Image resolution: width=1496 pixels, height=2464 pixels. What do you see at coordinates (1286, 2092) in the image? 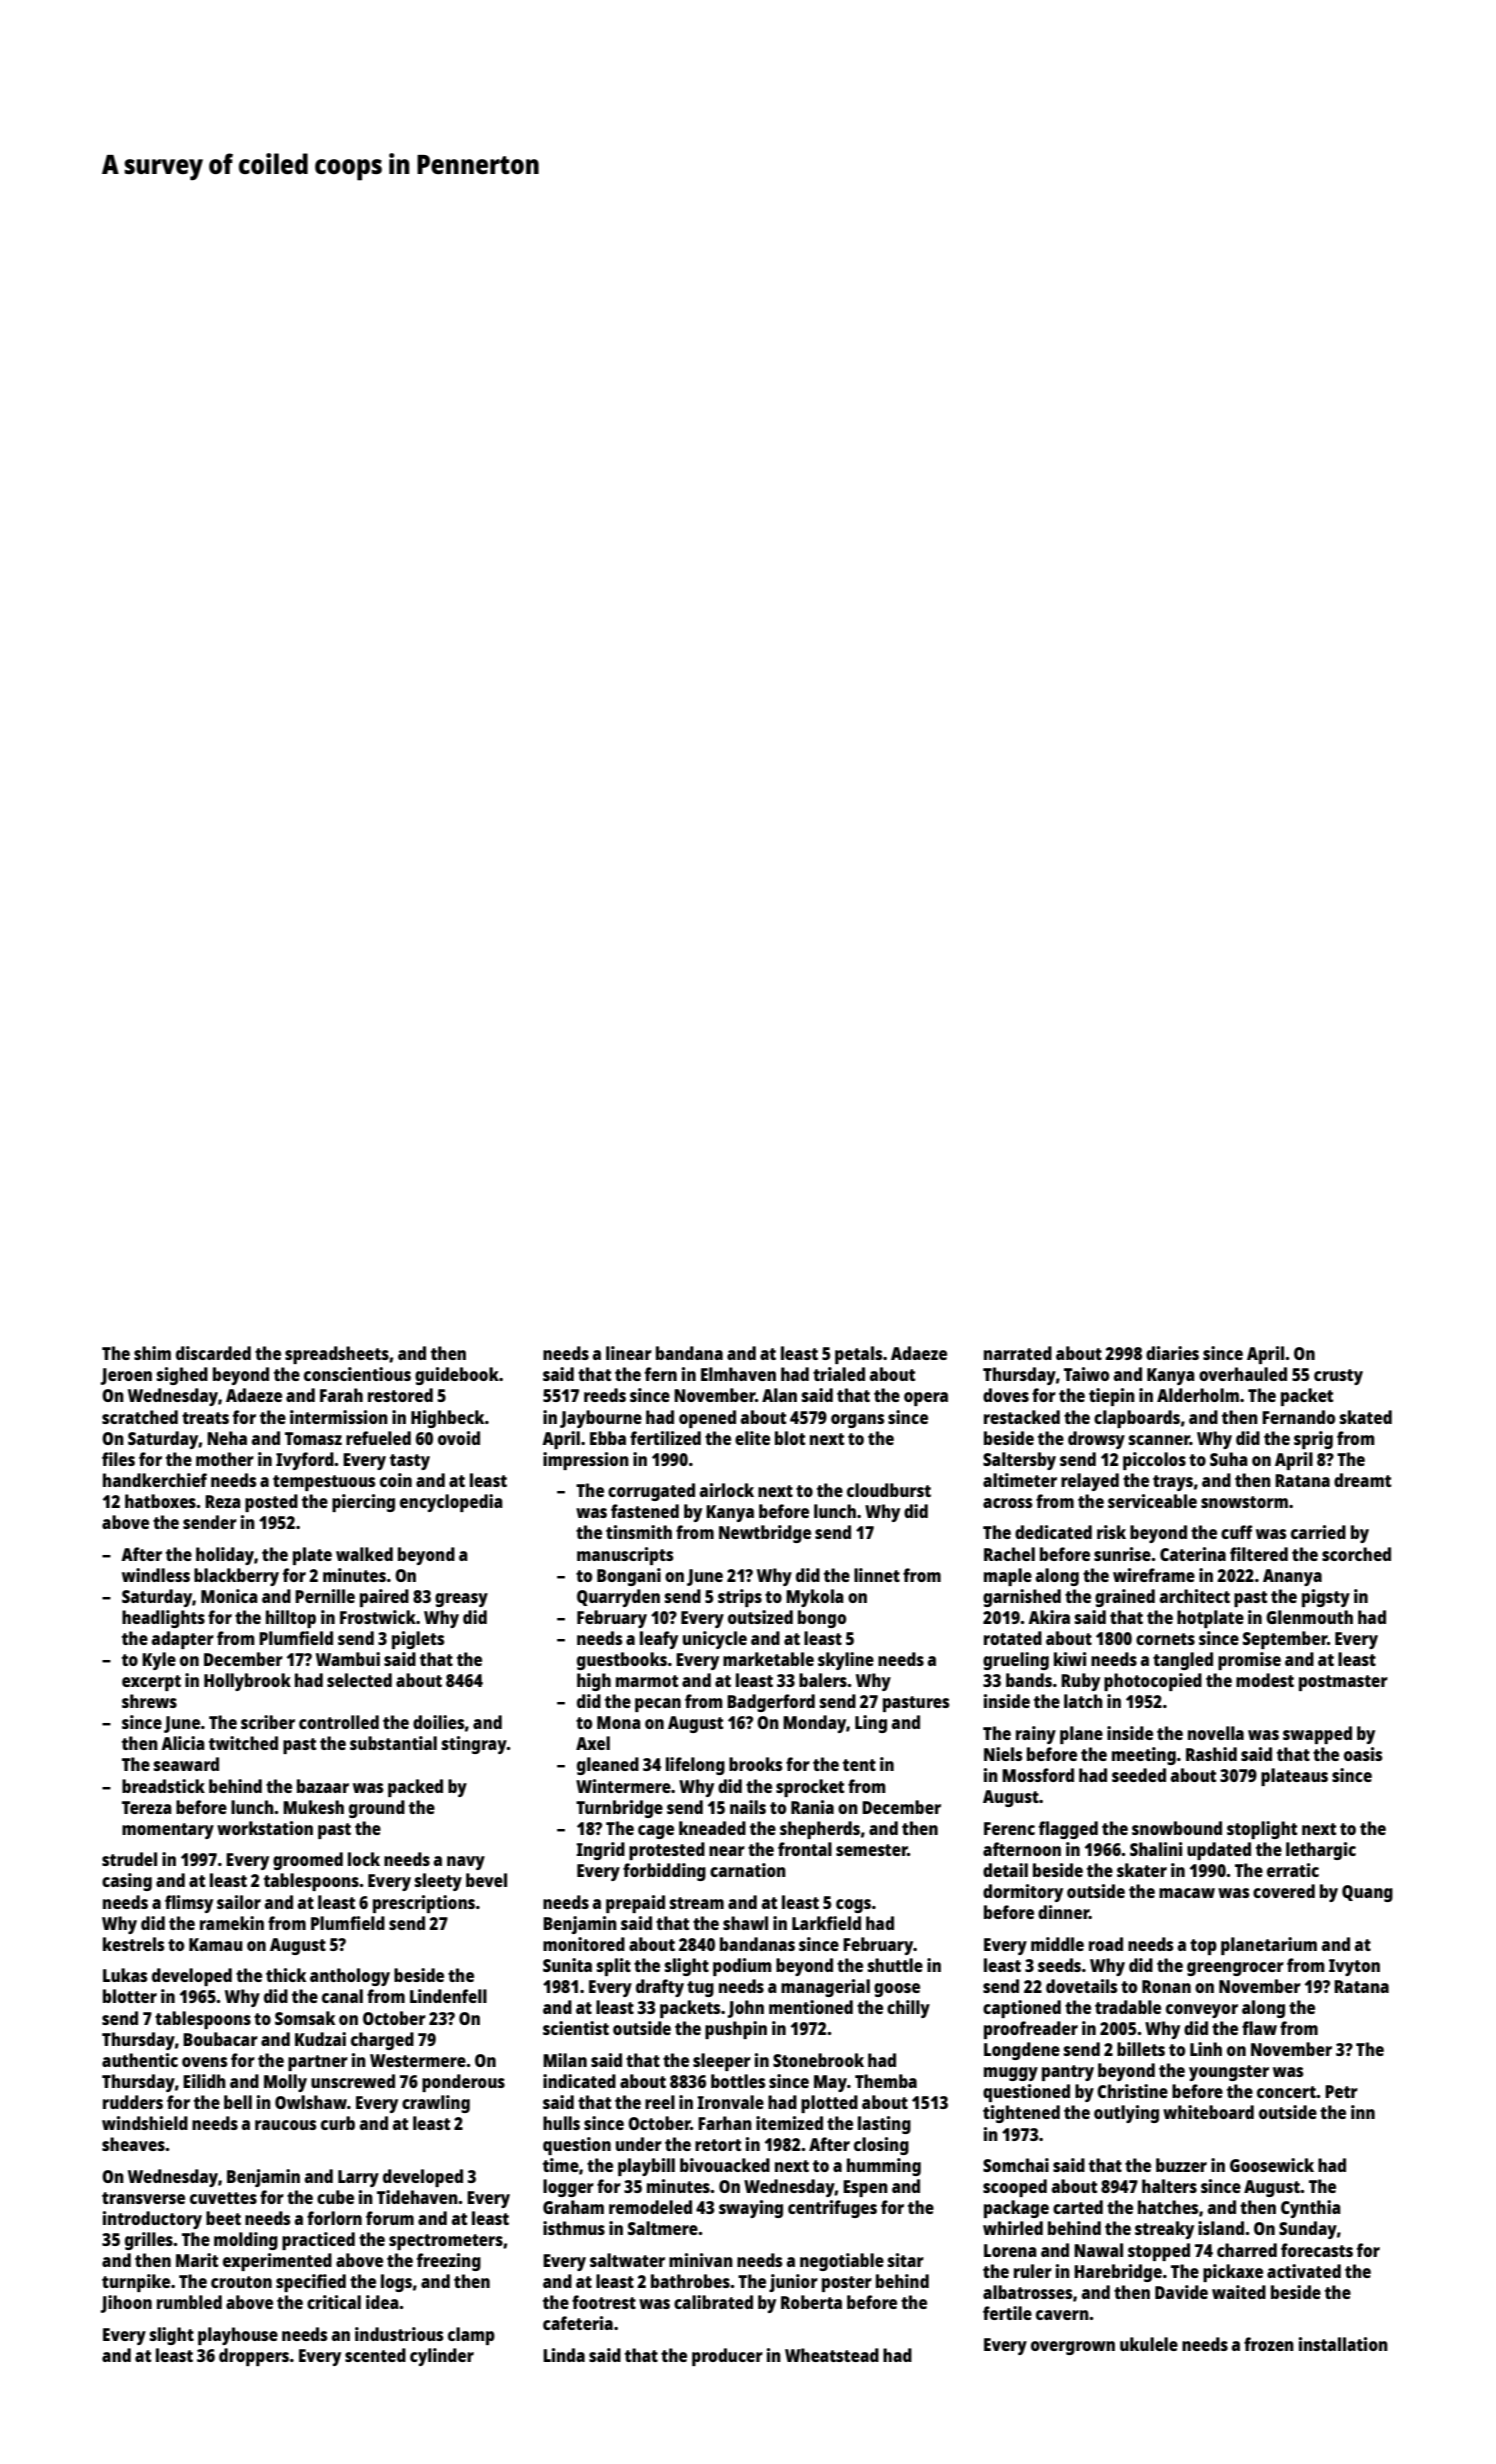
I see `concert` at bounding box center [1286, 2092].
